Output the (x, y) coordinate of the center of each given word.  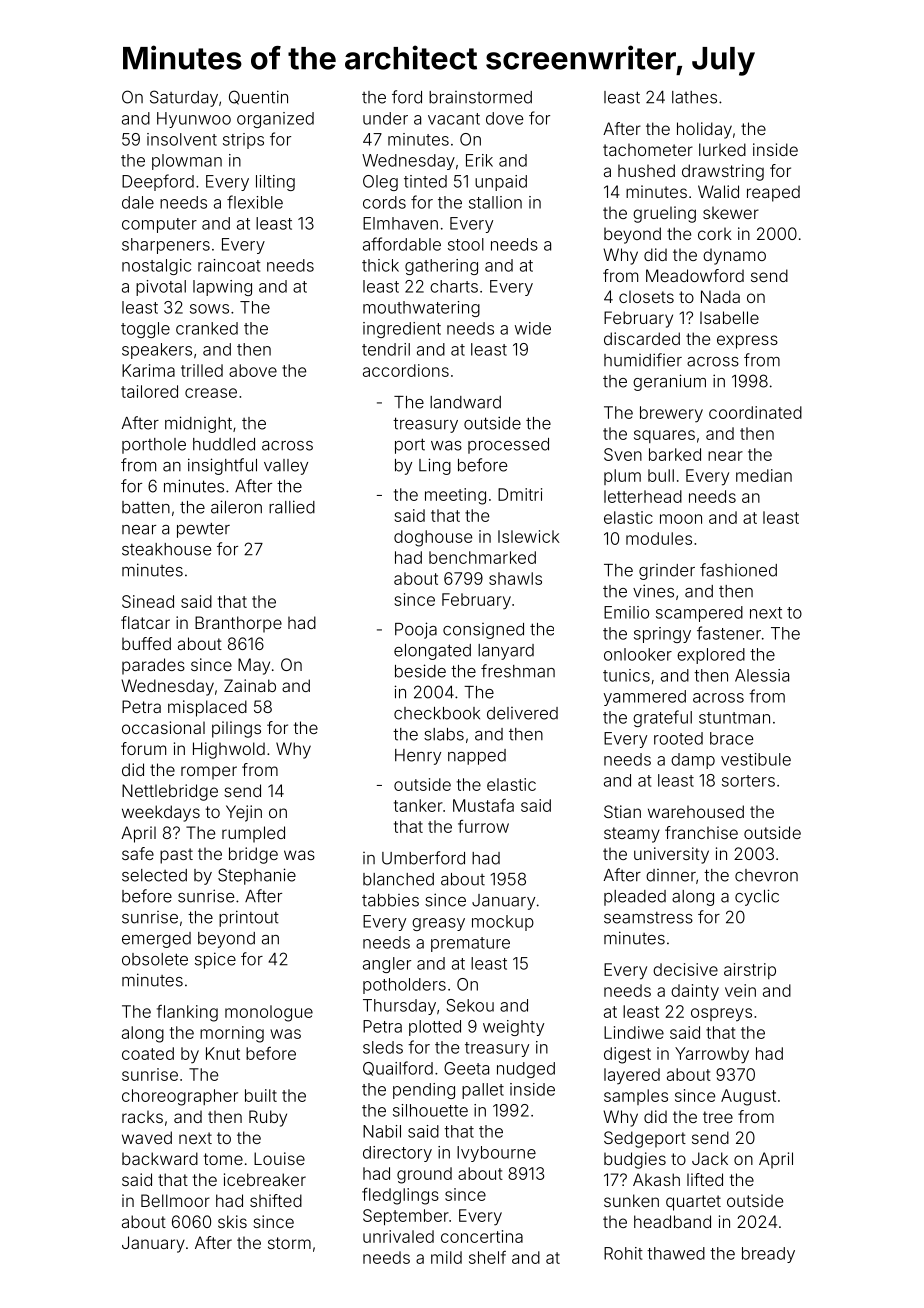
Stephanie (257, 876)
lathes (694, 97)
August (748, 1097)
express (747, 342)
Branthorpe (238, 624)
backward (160, 1158)
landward (465, 402)
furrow (483, 826)
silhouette (430, 1110)
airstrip (750, 971)
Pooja (416, 630)
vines (653, 591)
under (385, 118)
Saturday (184, 98)
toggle (145, 330)
